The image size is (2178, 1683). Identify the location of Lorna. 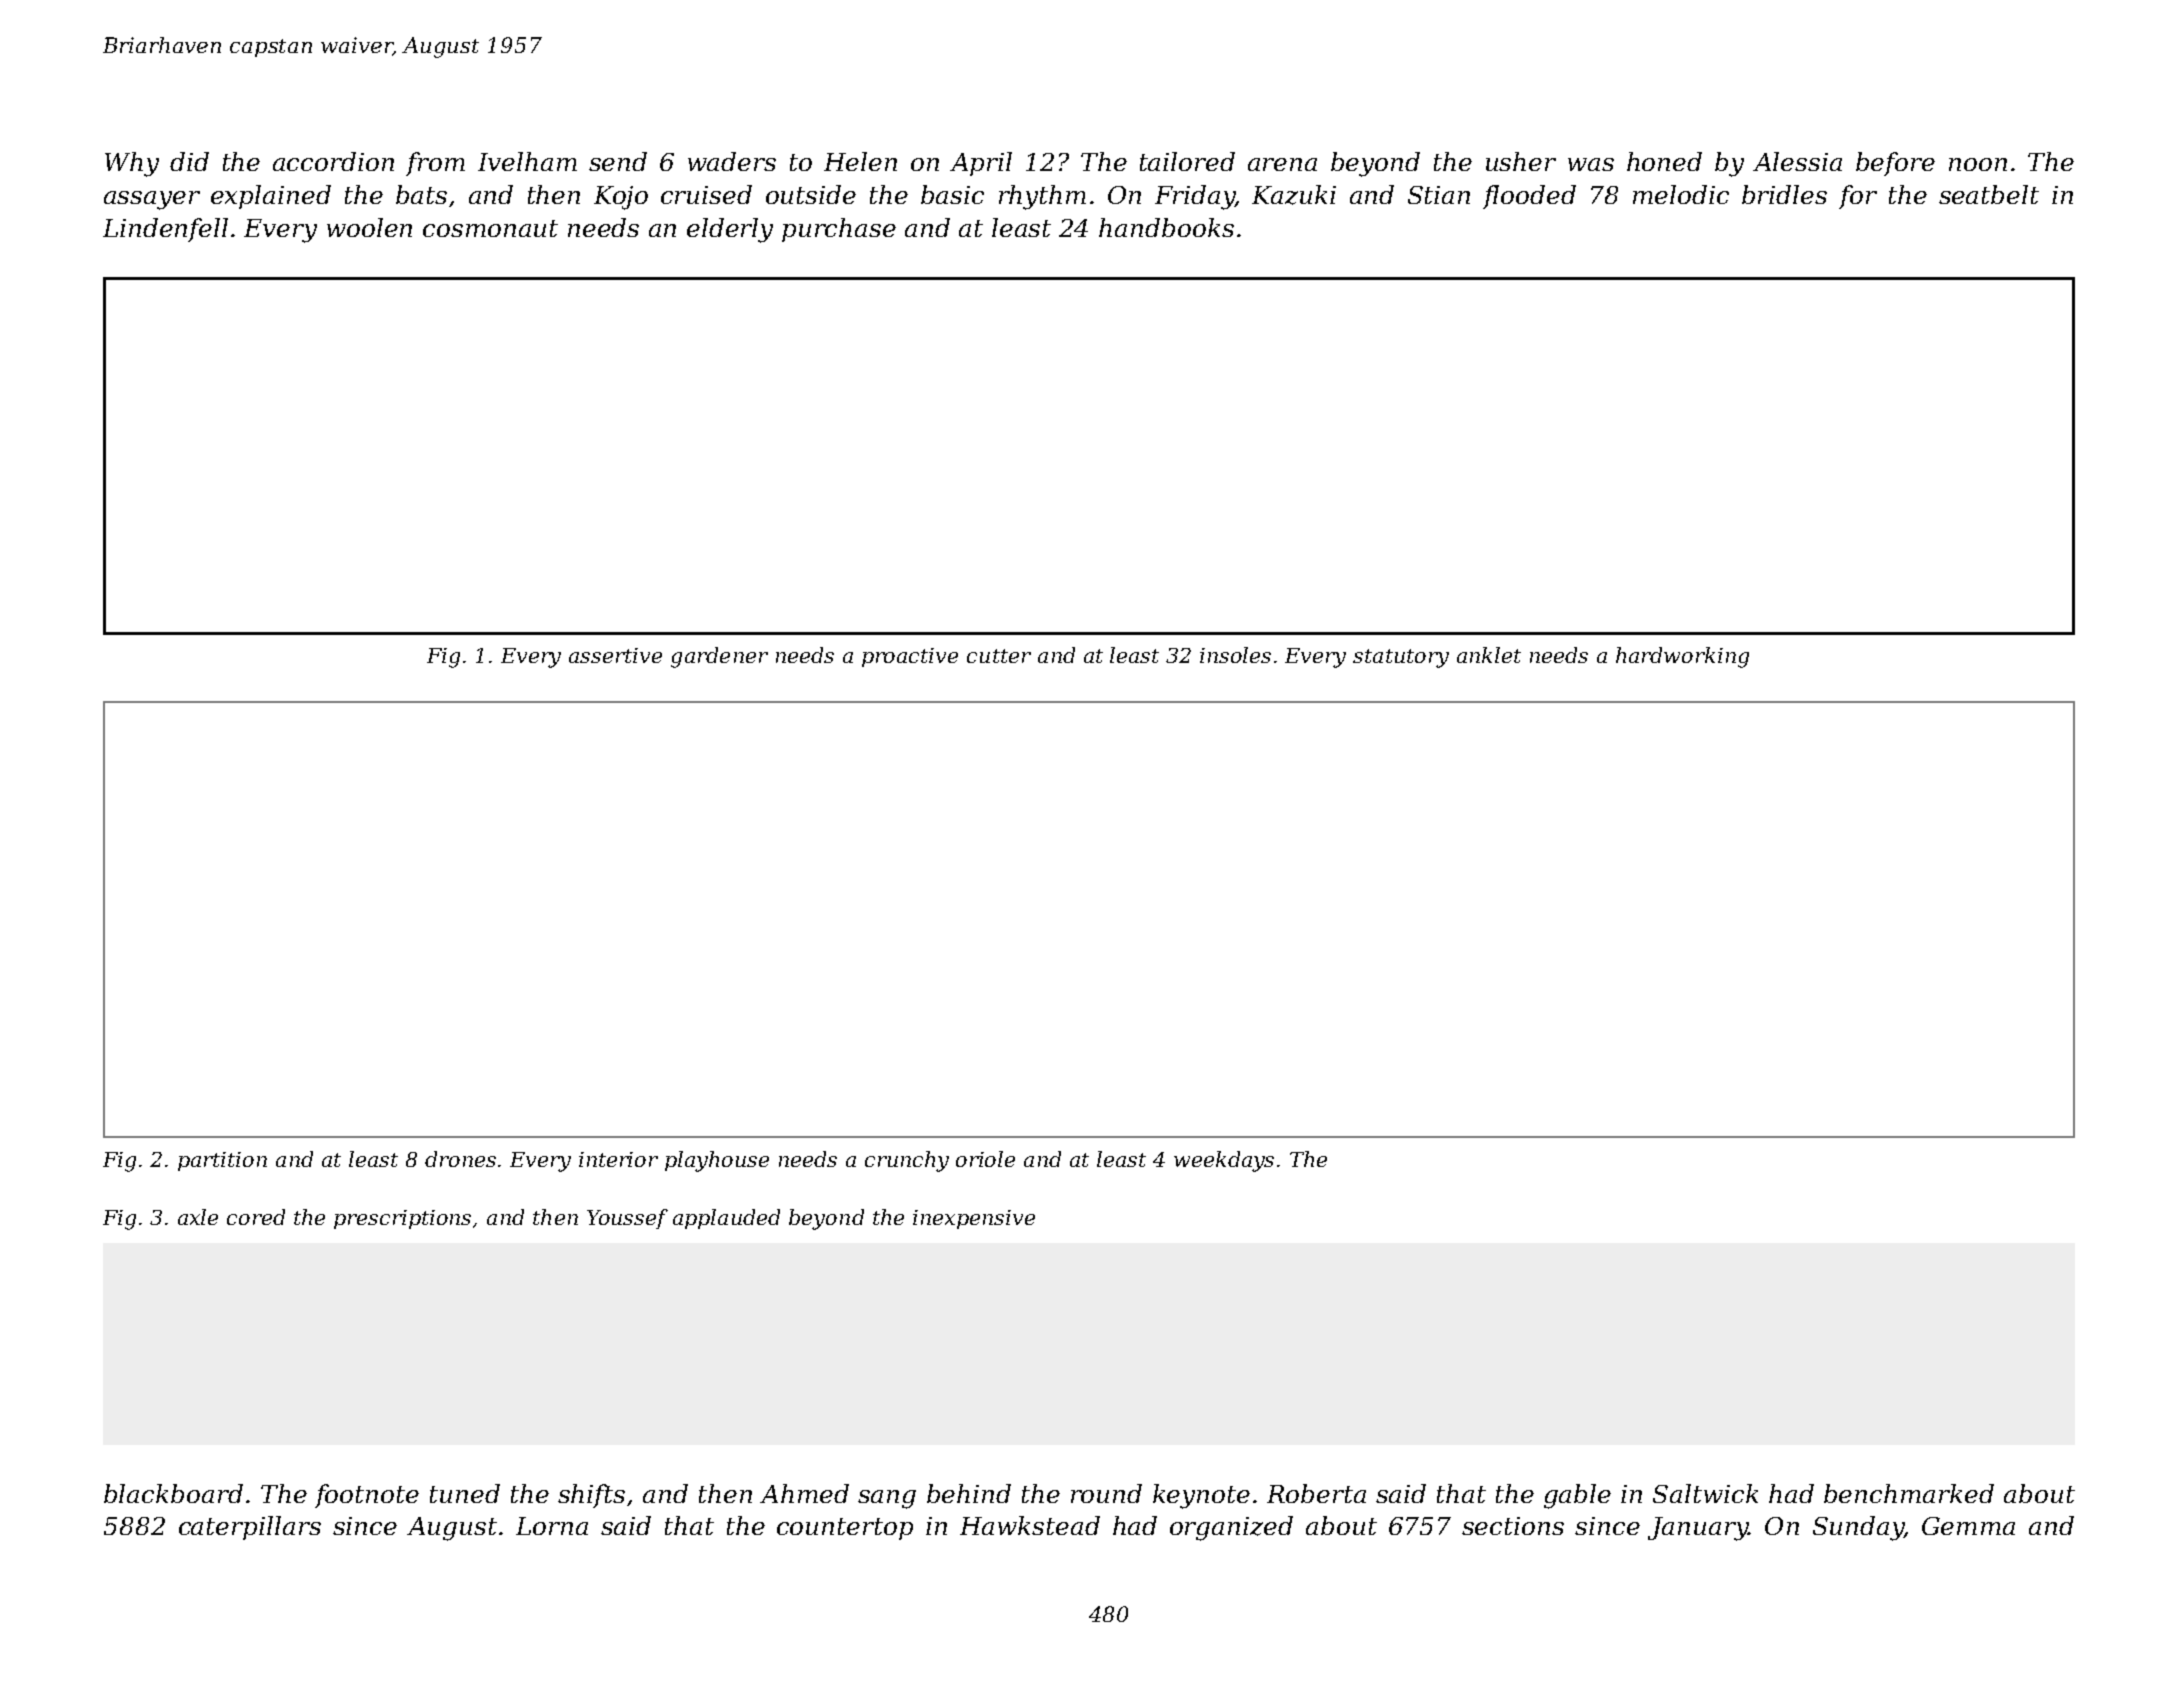
(552, 1526).
